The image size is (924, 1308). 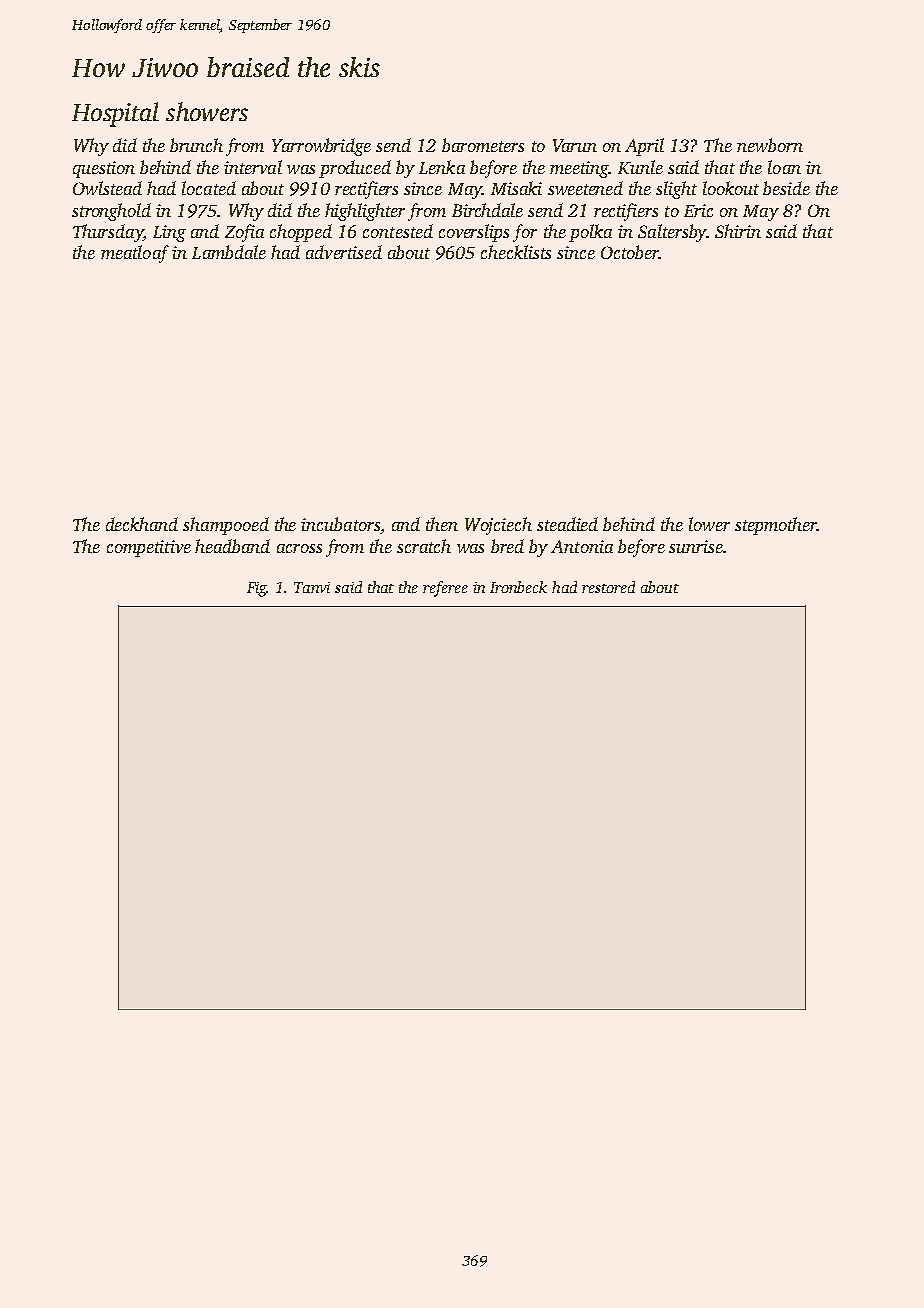 I want to click on Shirin, so click(x=738, y=231).
